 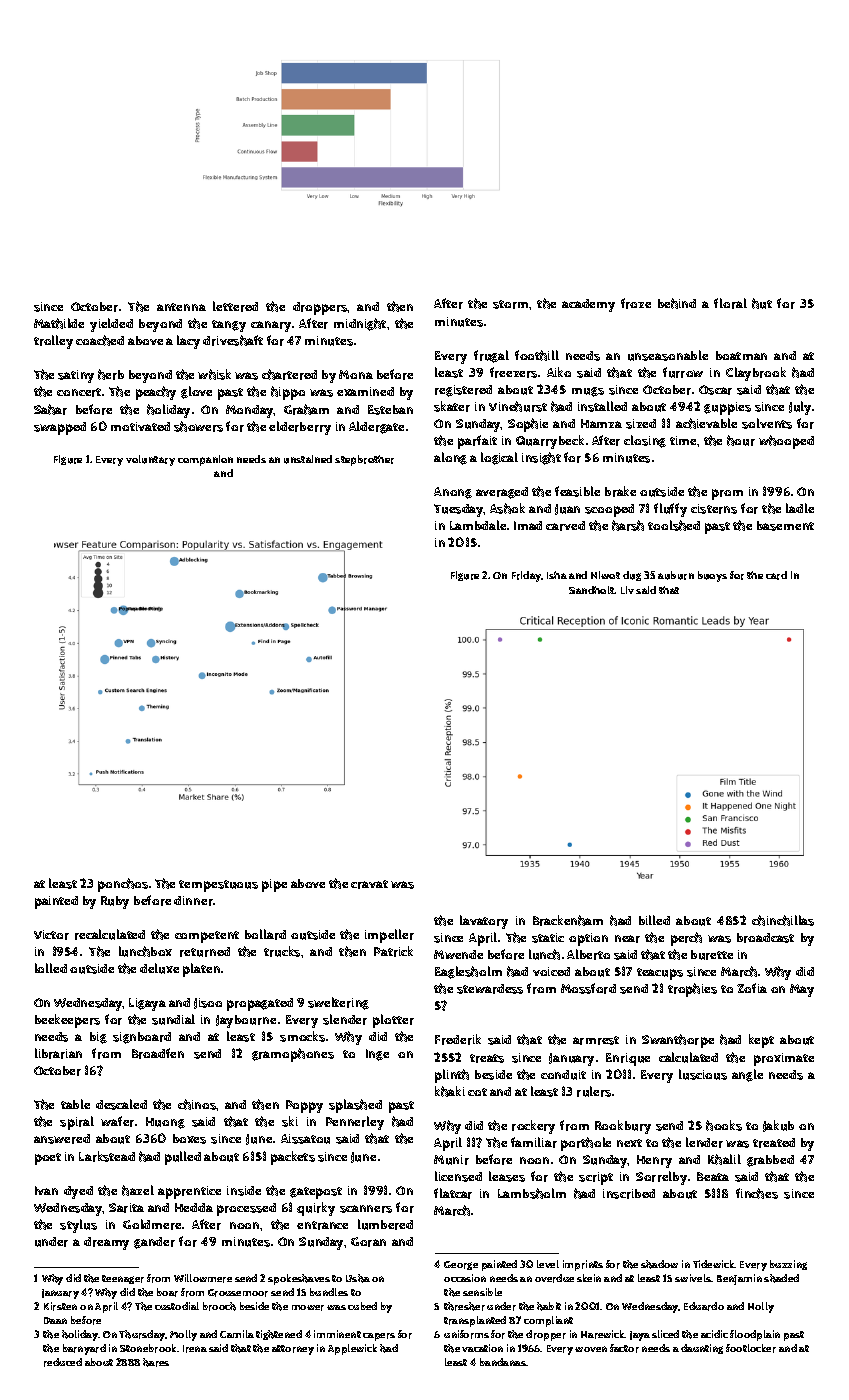 I want to click on hooks, so click(x=724, y=1125).
